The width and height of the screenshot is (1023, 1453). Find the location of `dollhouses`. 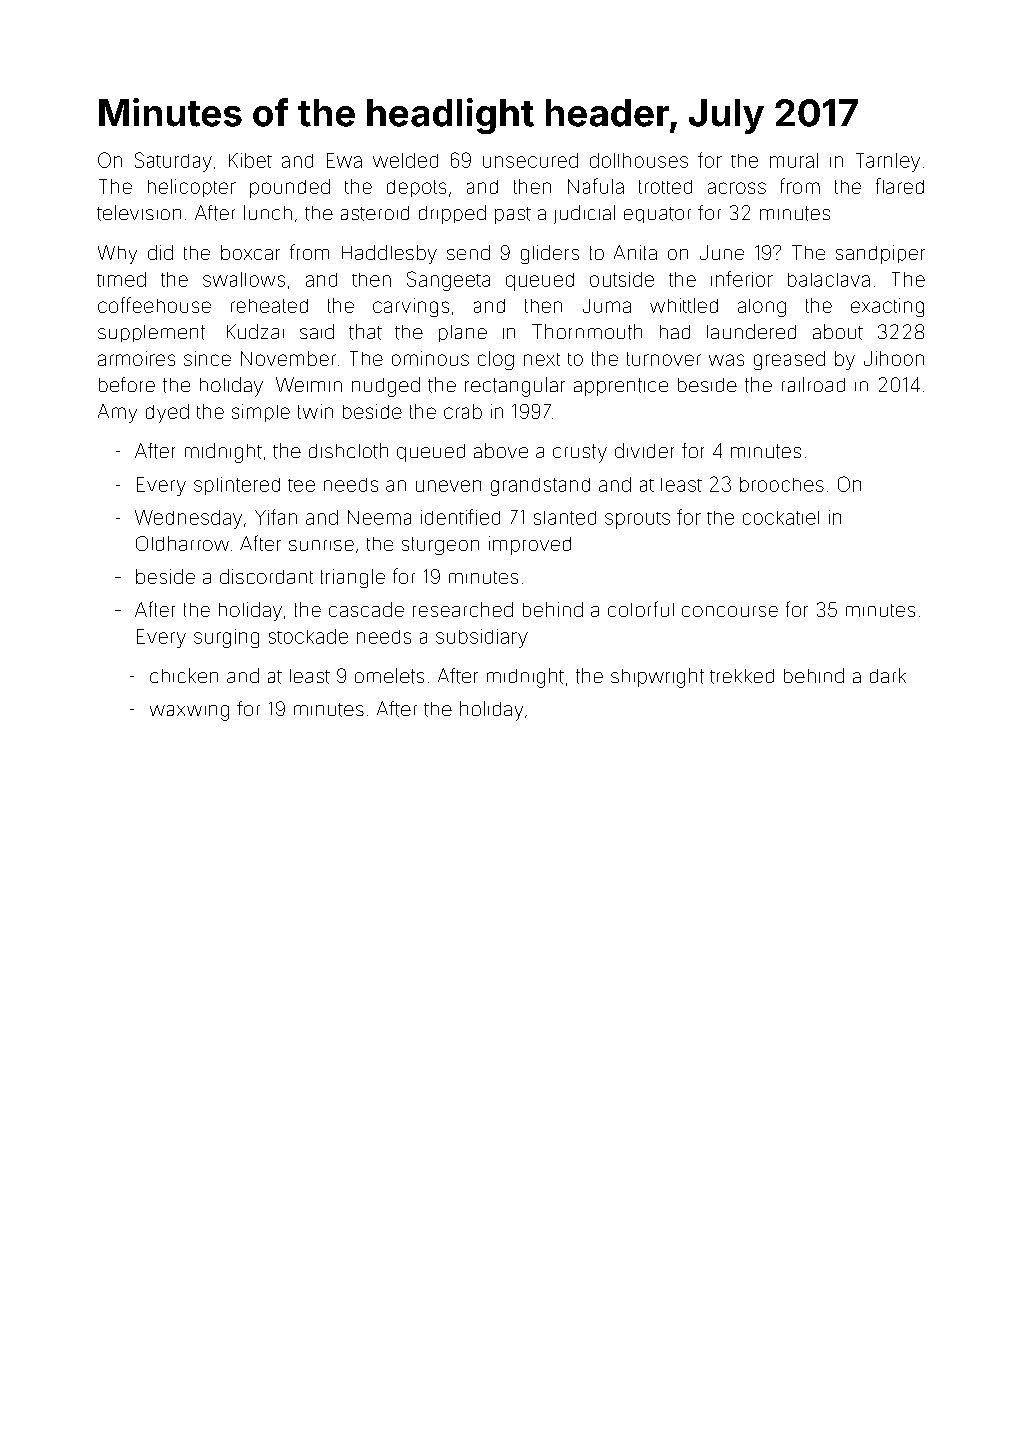

dollhouses is located at coordinates (639, 160).
